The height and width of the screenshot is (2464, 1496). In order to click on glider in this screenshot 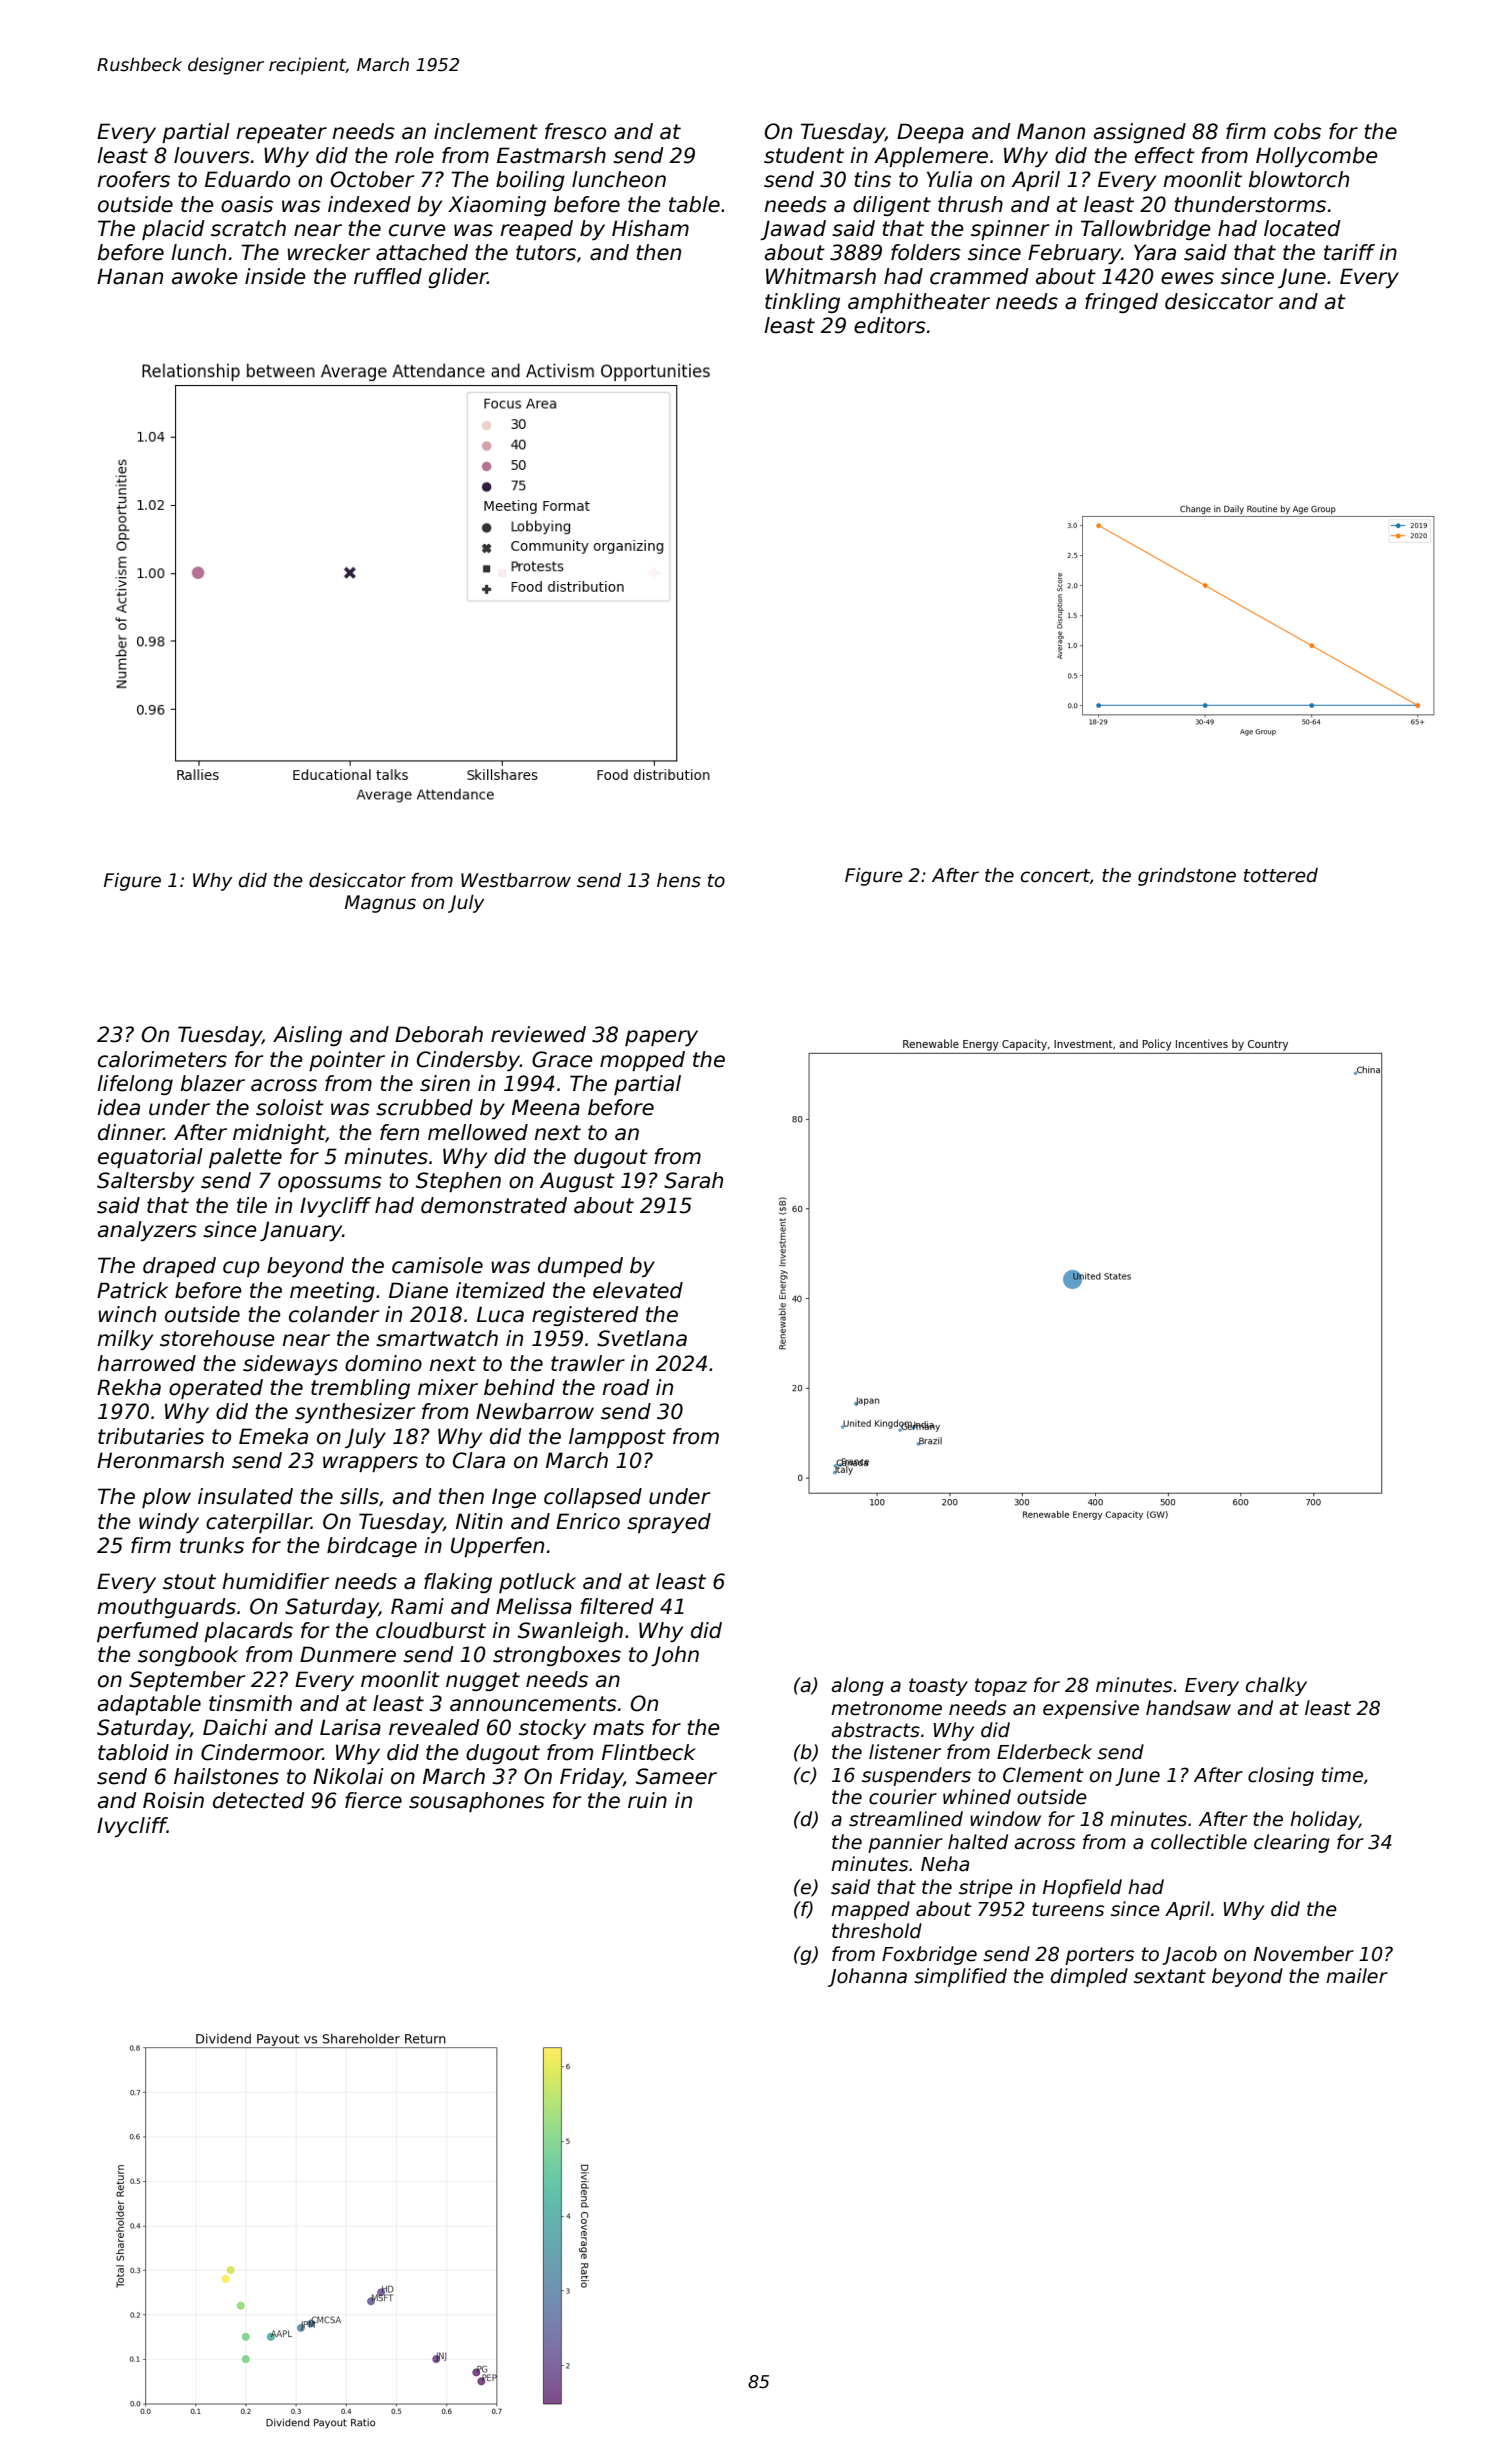, I will do `click(458, 278)`.
